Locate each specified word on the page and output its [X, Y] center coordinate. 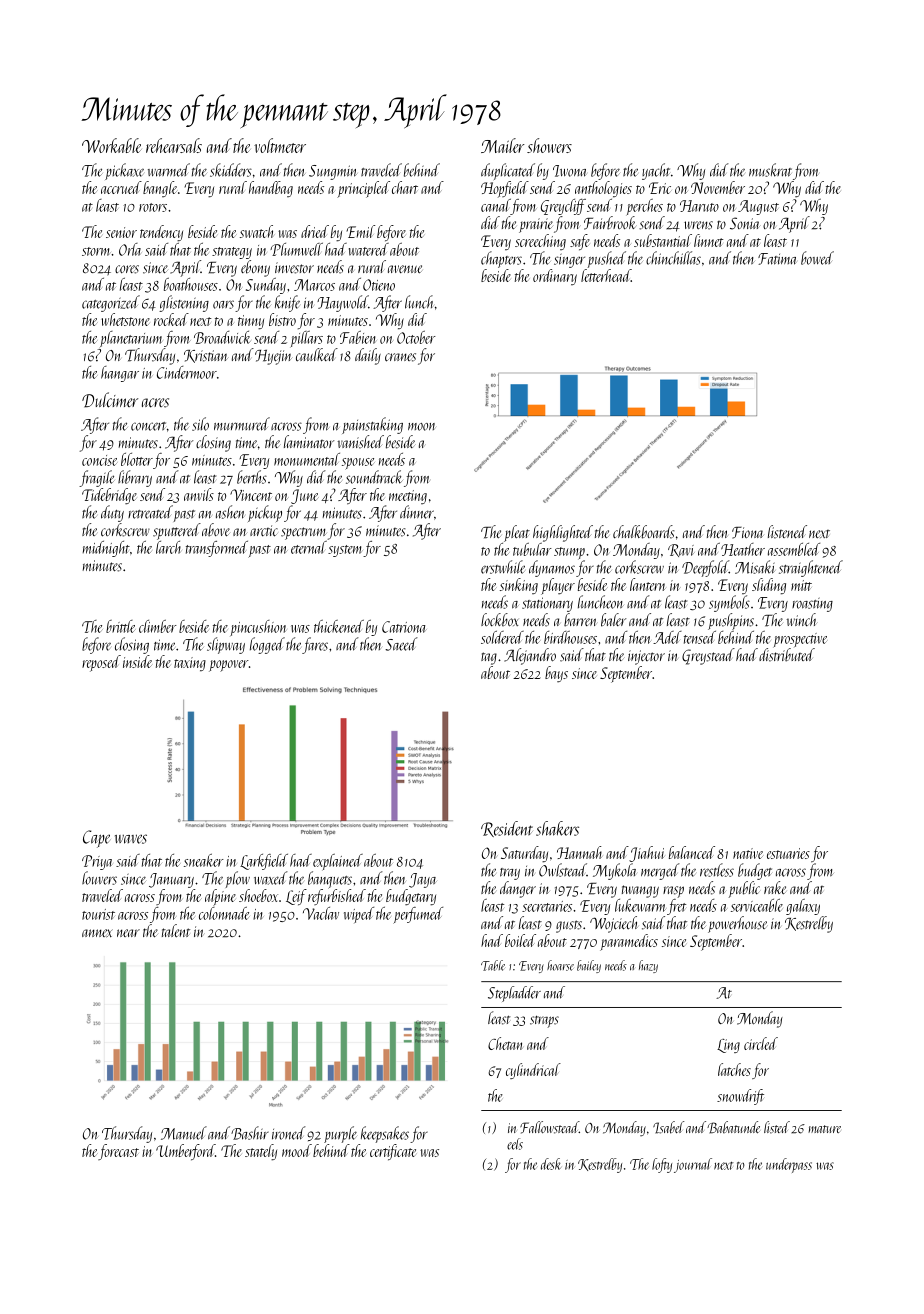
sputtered [177, 531]
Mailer [503, 145]
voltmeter [280, 145]
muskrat [770, 170]
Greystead [708, 656]
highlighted [563, 533]
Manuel [184, 1133]
